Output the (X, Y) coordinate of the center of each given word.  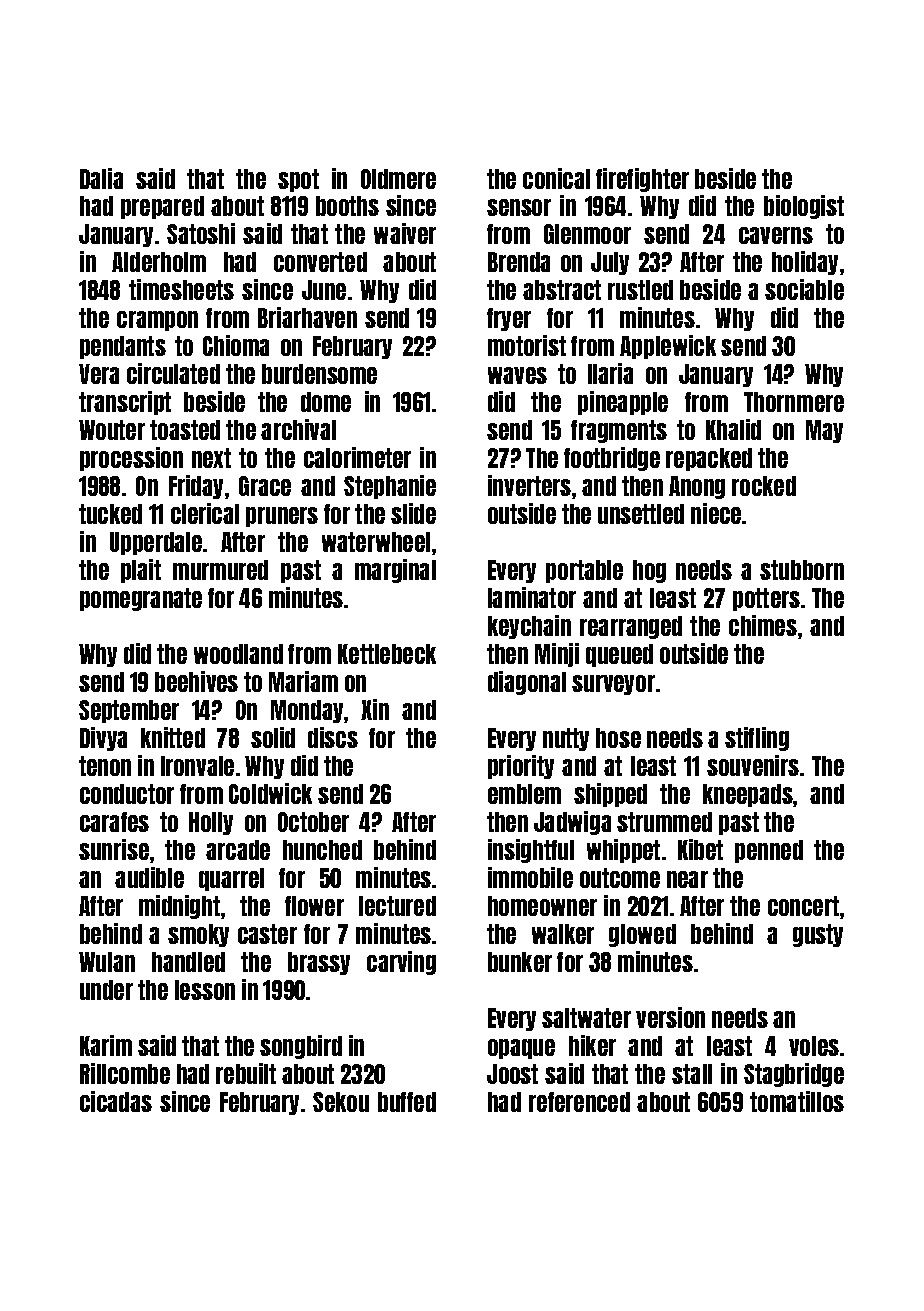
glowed (642, 935)
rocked (764, 486)
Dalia (101, 178)
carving (401, 963)
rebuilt (246, 1073)
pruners (282, 517)
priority (521, 767)
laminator (532, 597)
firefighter (642, 180)
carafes (114, 822)
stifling (757, 739)
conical (556, 178)
